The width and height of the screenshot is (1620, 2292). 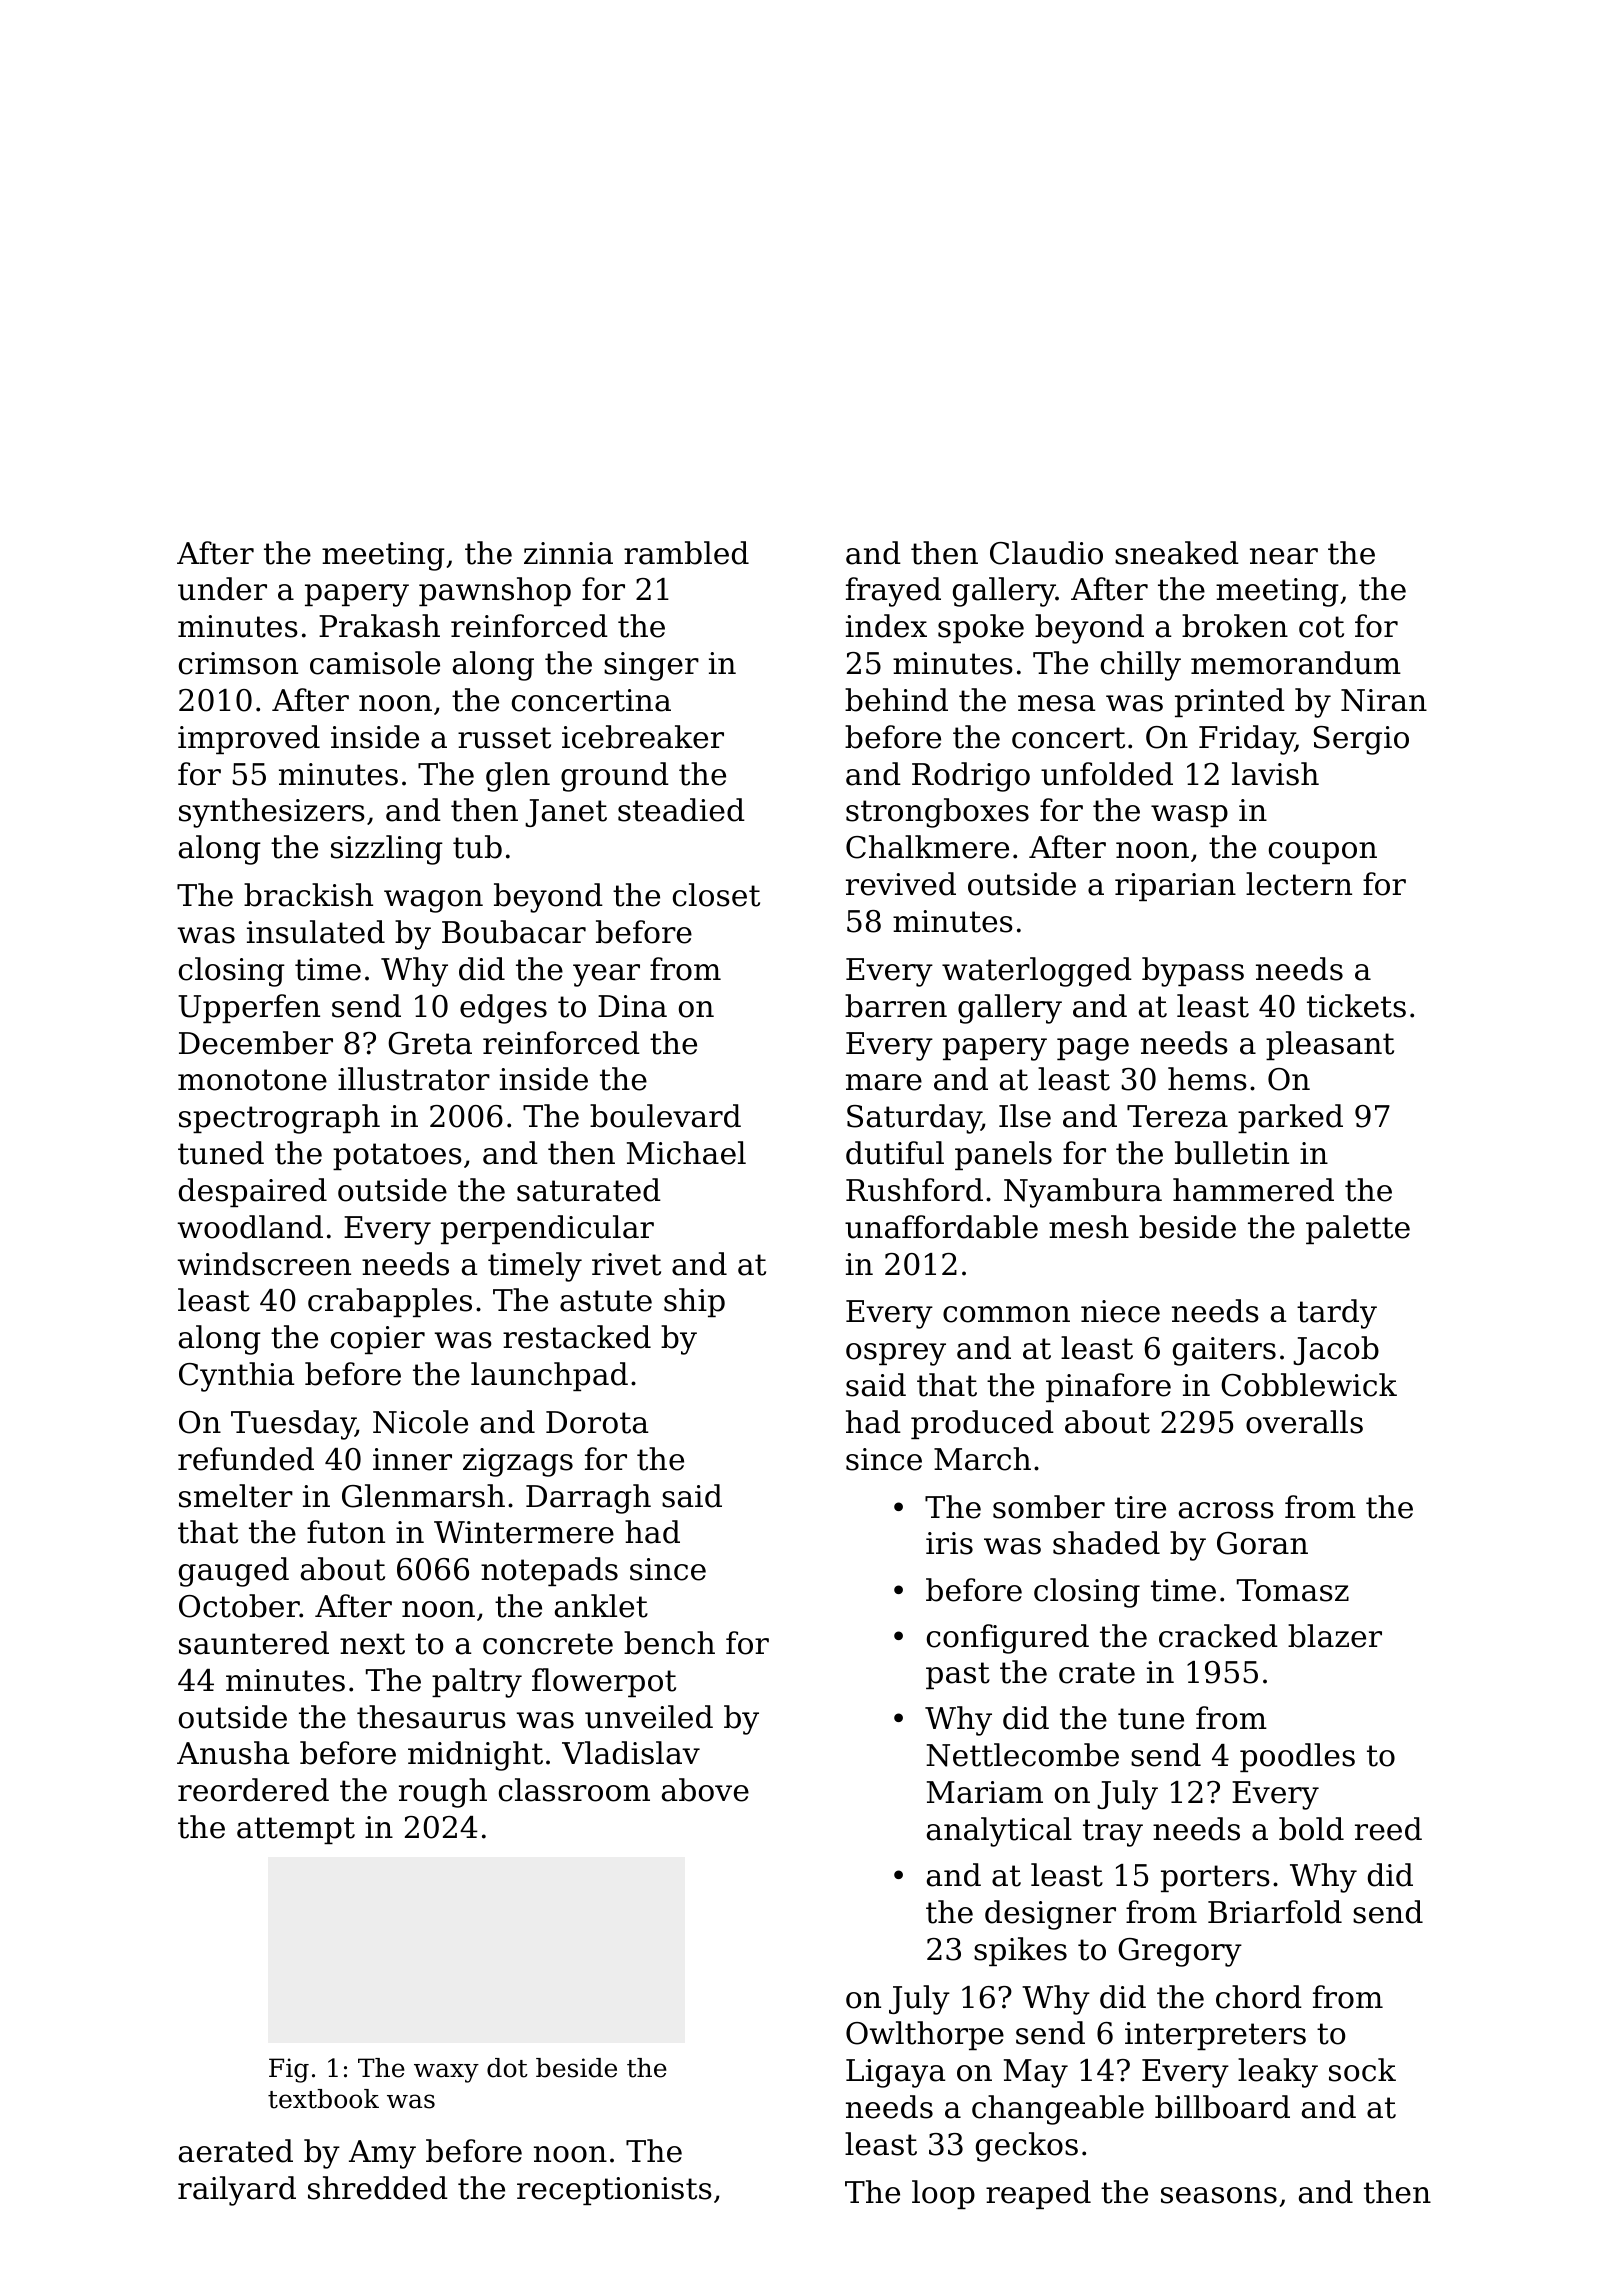 I want to click on Michael, so click(x=686, y=1153).
